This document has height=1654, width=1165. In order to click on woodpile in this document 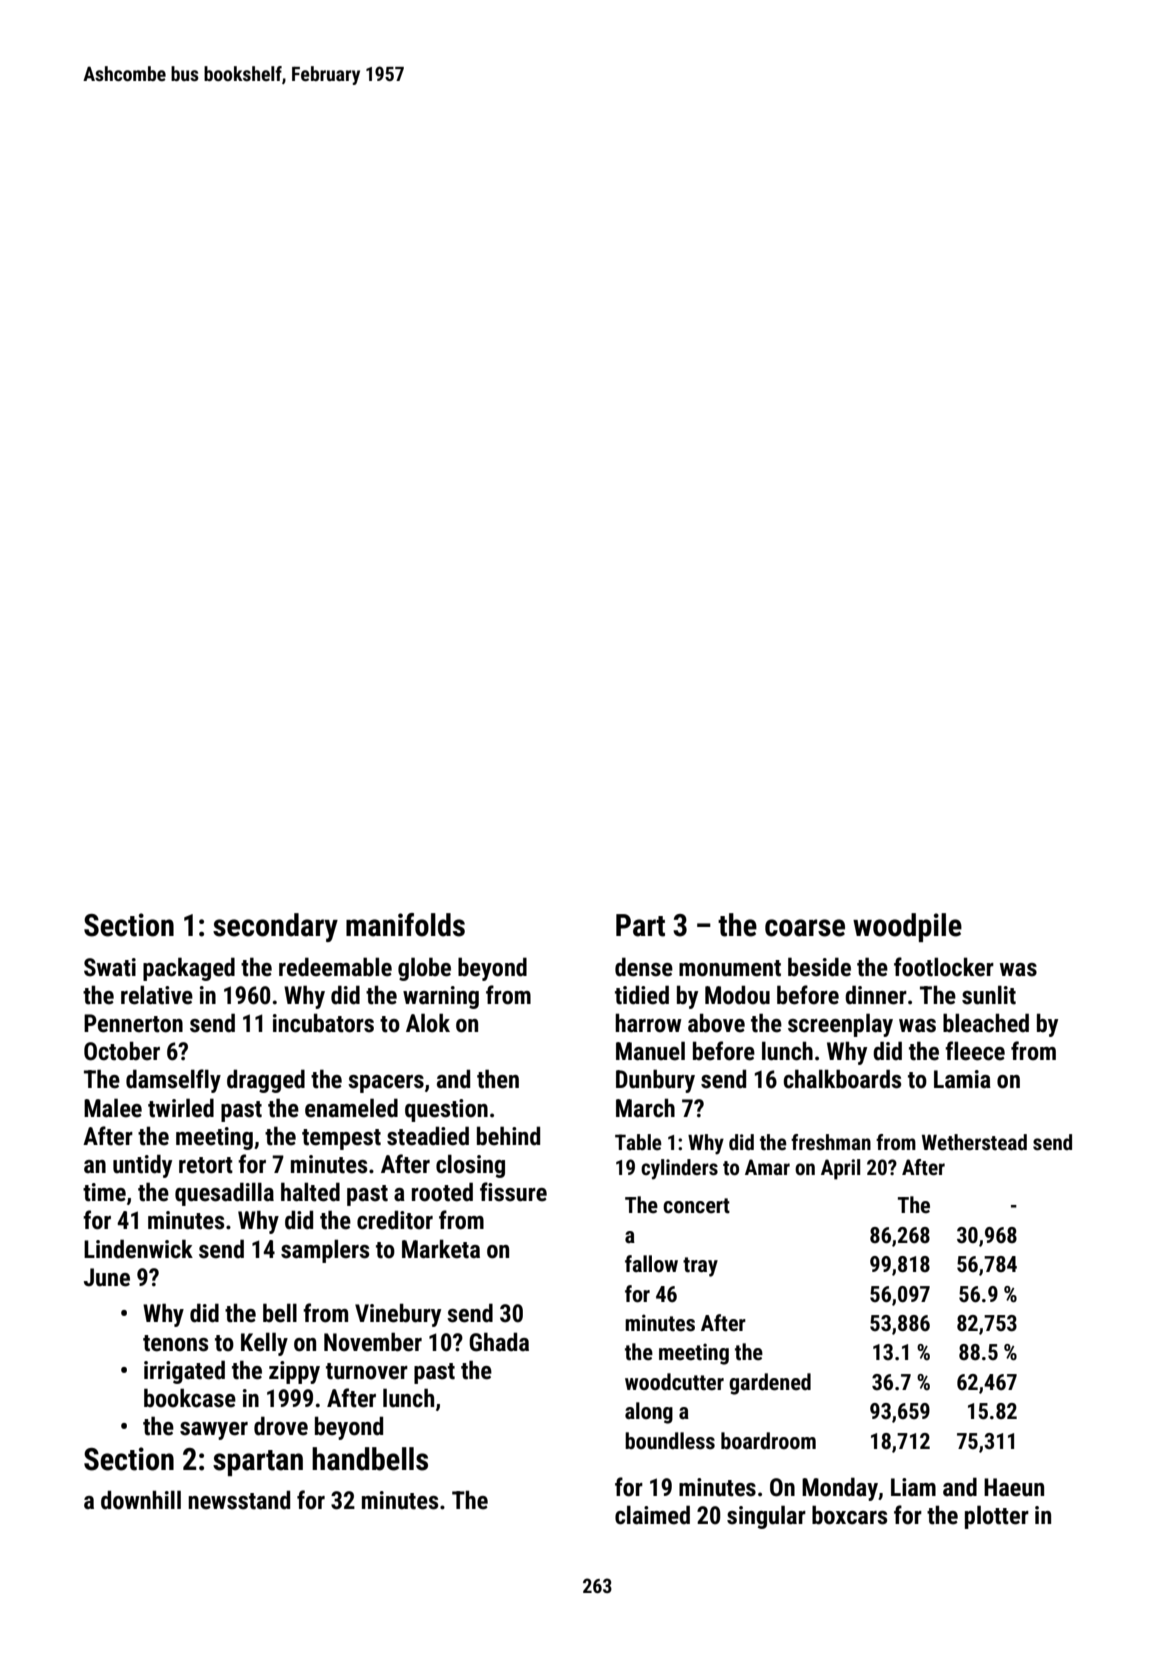, I will do `click(907, 927)`.
